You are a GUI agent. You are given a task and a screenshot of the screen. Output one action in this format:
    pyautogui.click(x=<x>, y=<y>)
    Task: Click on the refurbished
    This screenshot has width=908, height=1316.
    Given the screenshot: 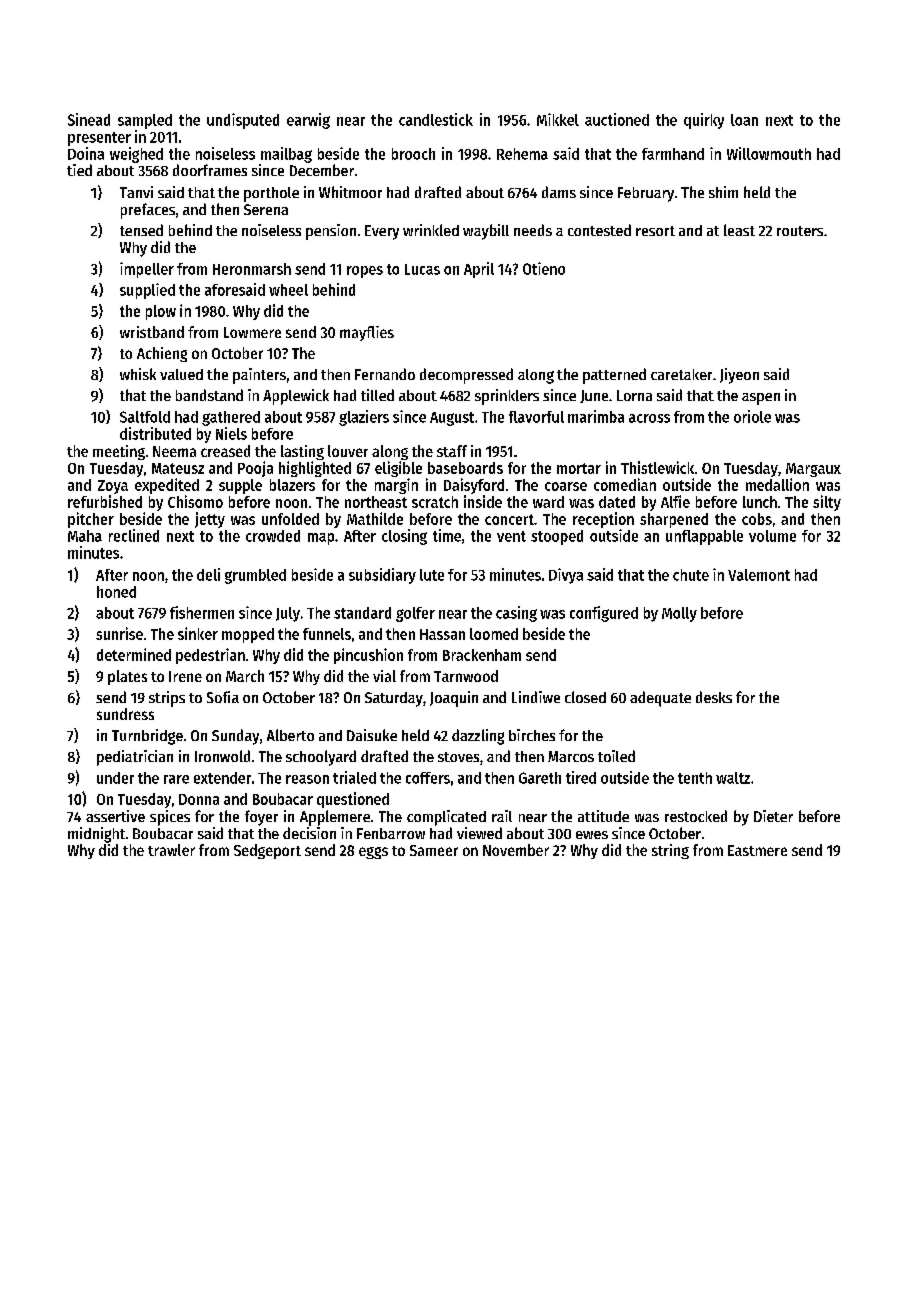 What is the action you would take?
    pyautogui.click(x=105, y=501)
